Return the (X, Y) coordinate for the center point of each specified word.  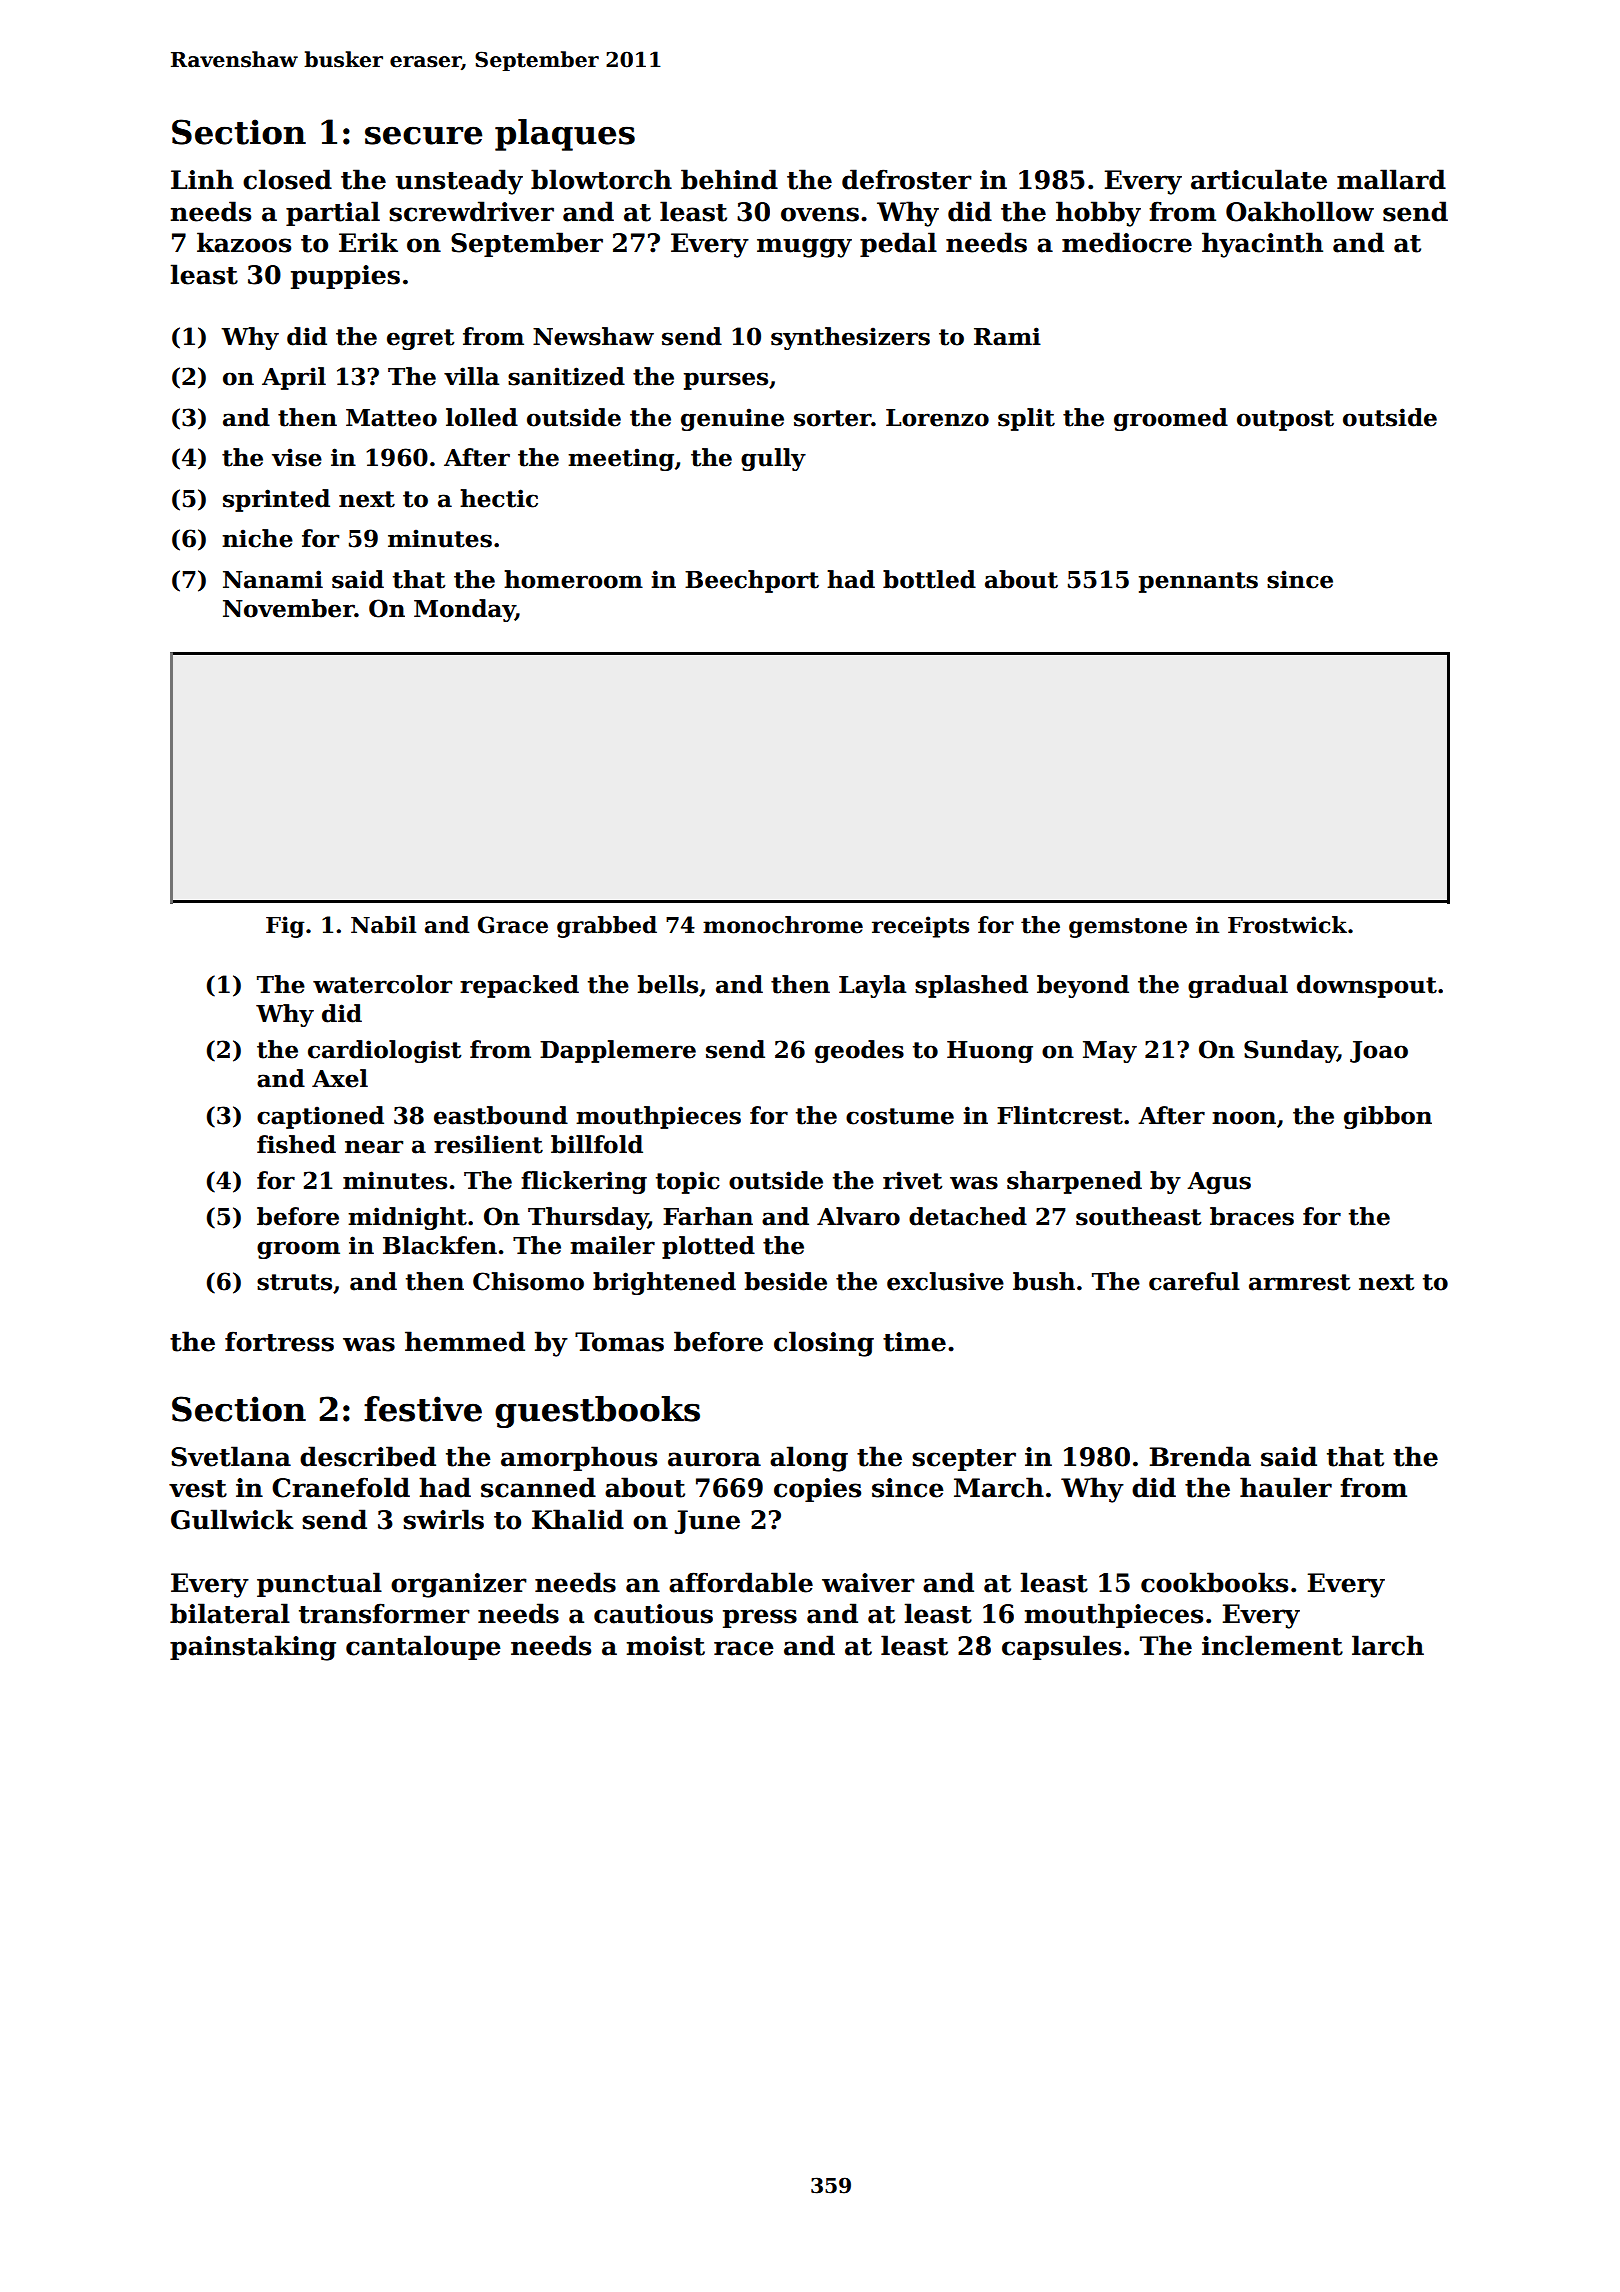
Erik (368, 242)
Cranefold (341, 1487)
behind (729, 179)
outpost (1285, 420)
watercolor (382, 984)
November (289, 608)
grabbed (607, 927)
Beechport (752, 581)
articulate (1259, 179)
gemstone (1128, 928)
